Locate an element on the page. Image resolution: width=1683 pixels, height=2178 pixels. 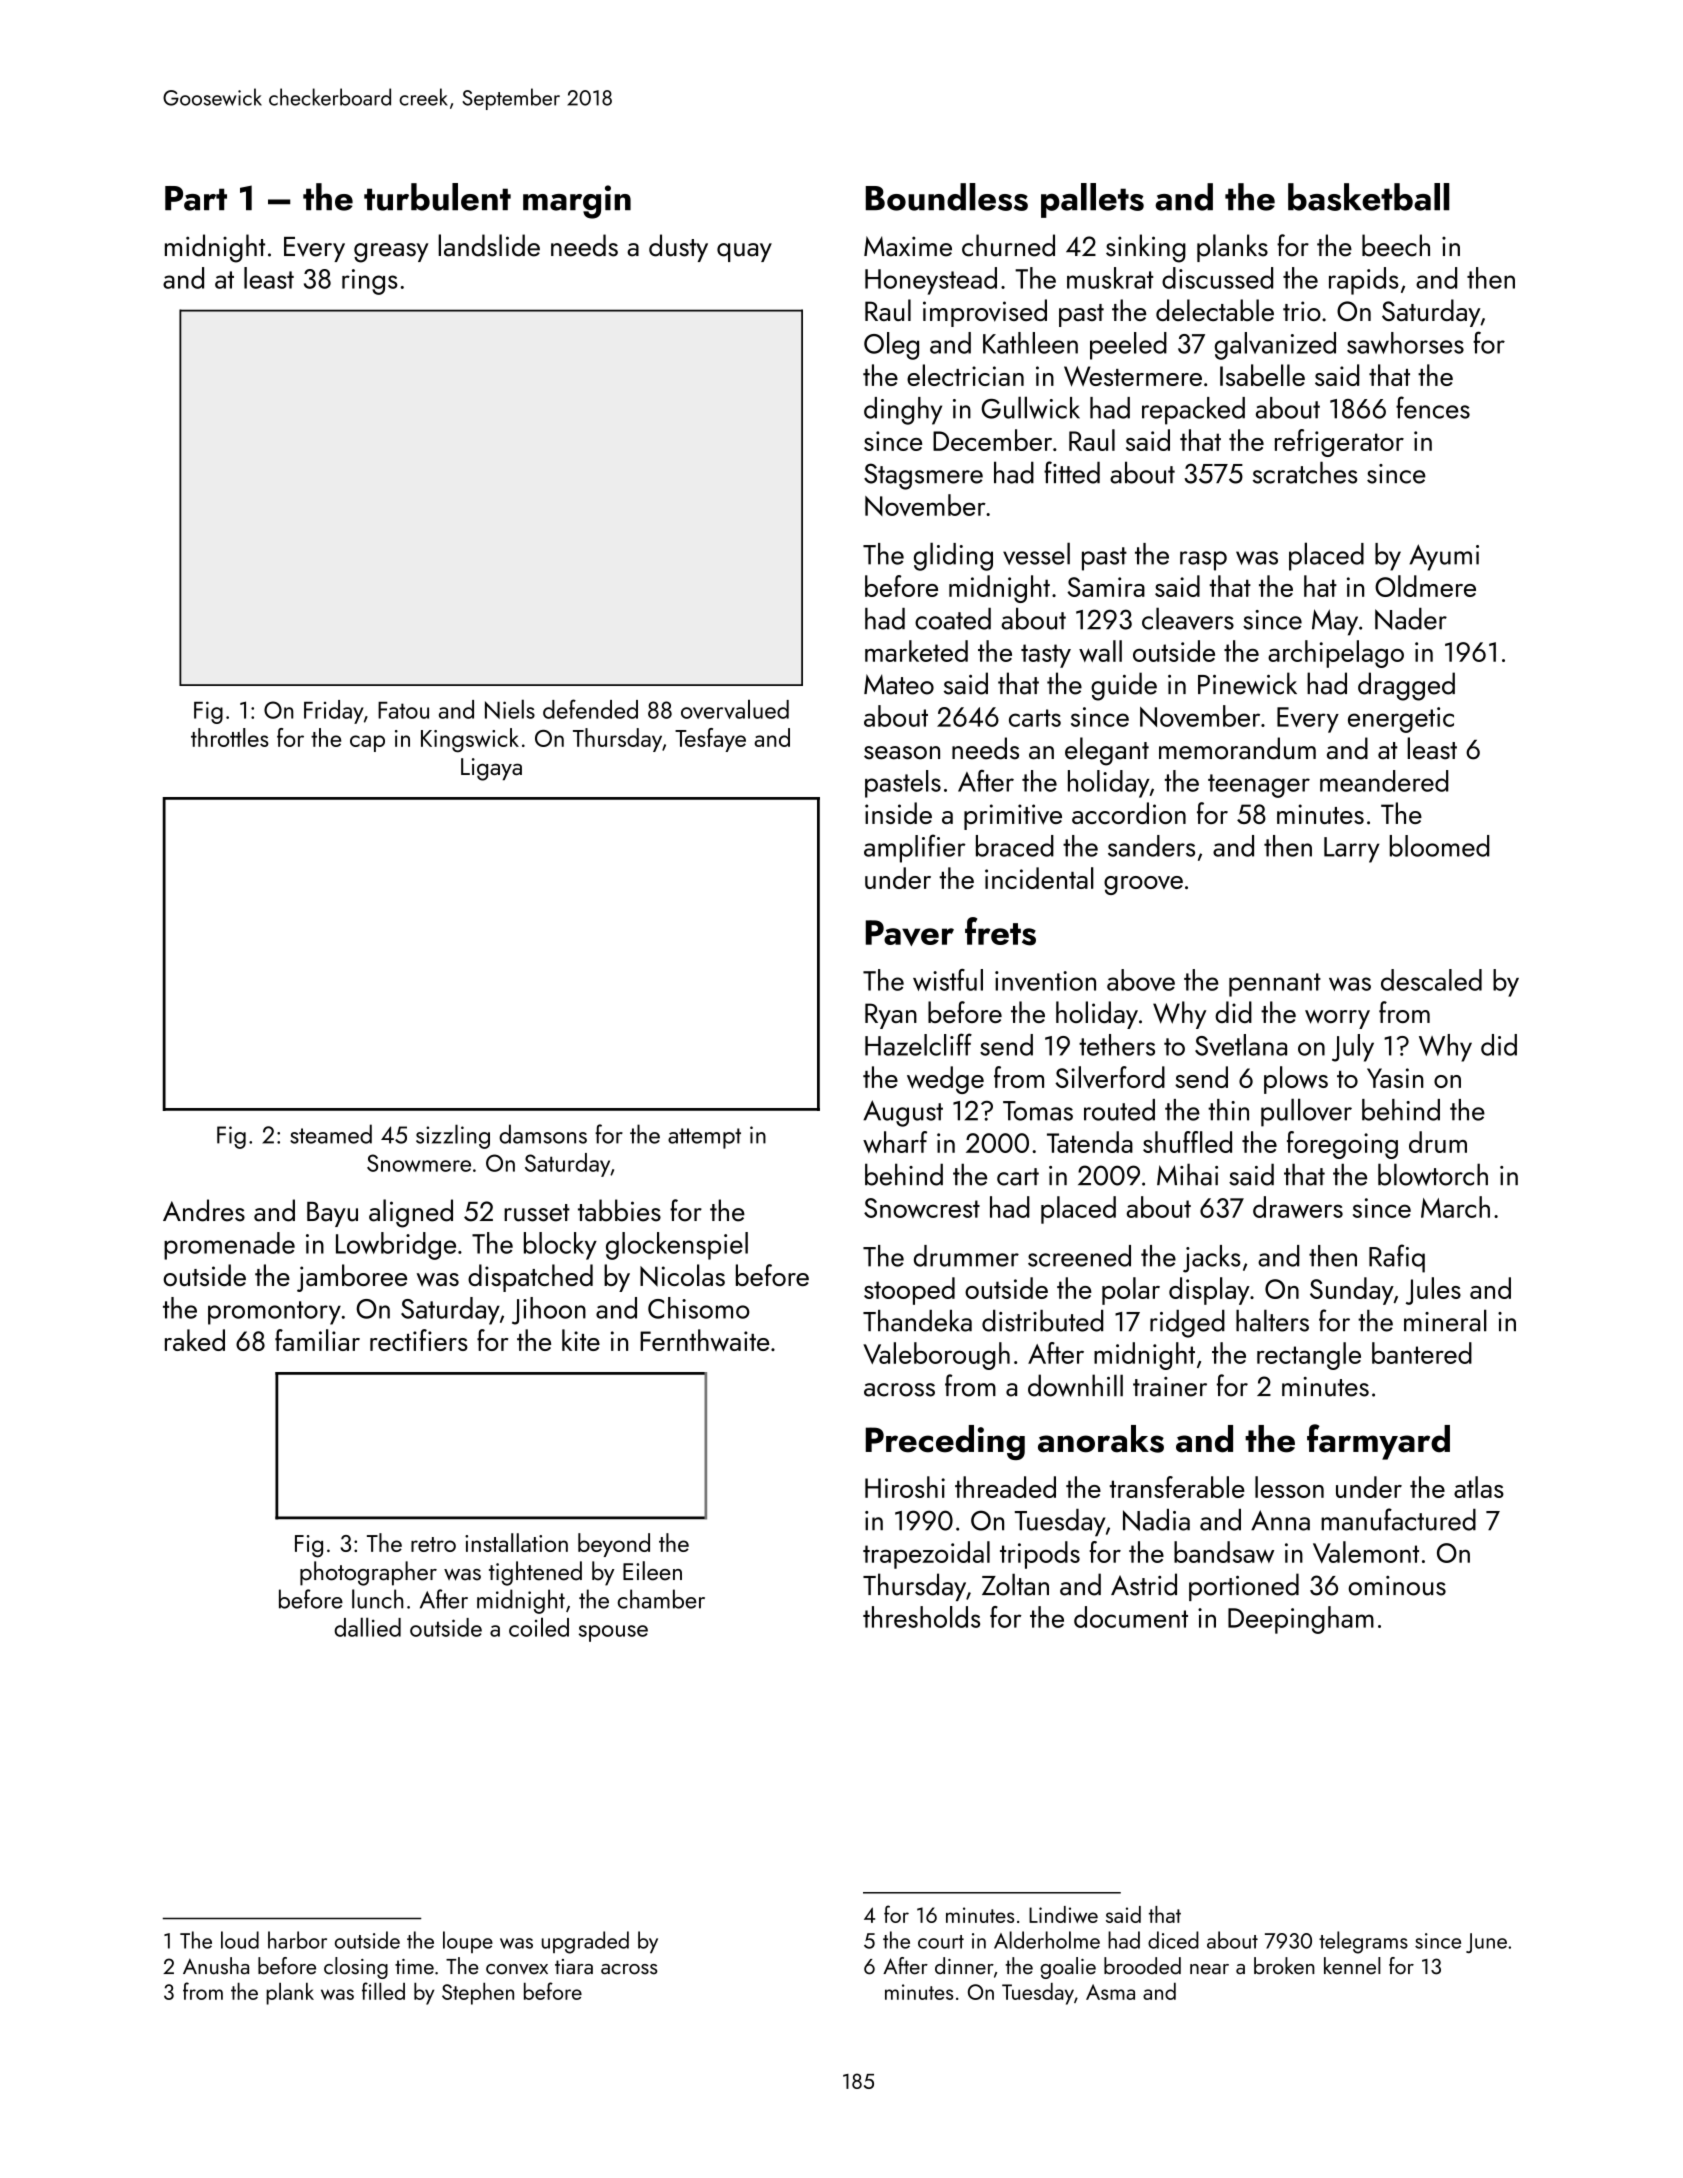
Part is located at coordinates (196, 198).
